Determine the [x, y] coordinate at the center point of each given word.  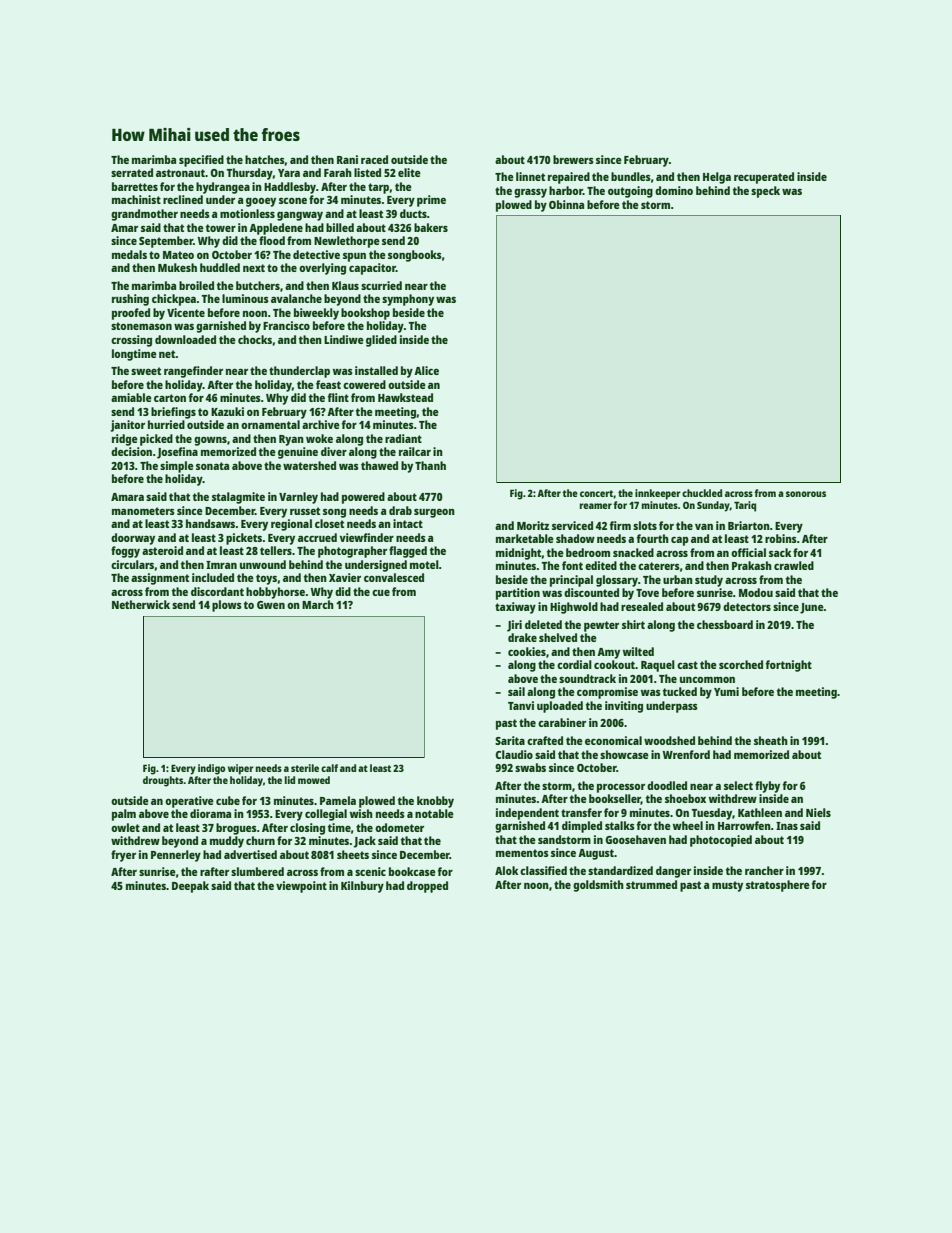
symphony [408, 300]
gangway [300, 216]
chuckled [702, 493]
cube [228, 800]
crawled [794, 565]
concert [597, 494]
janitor [128, 426]
